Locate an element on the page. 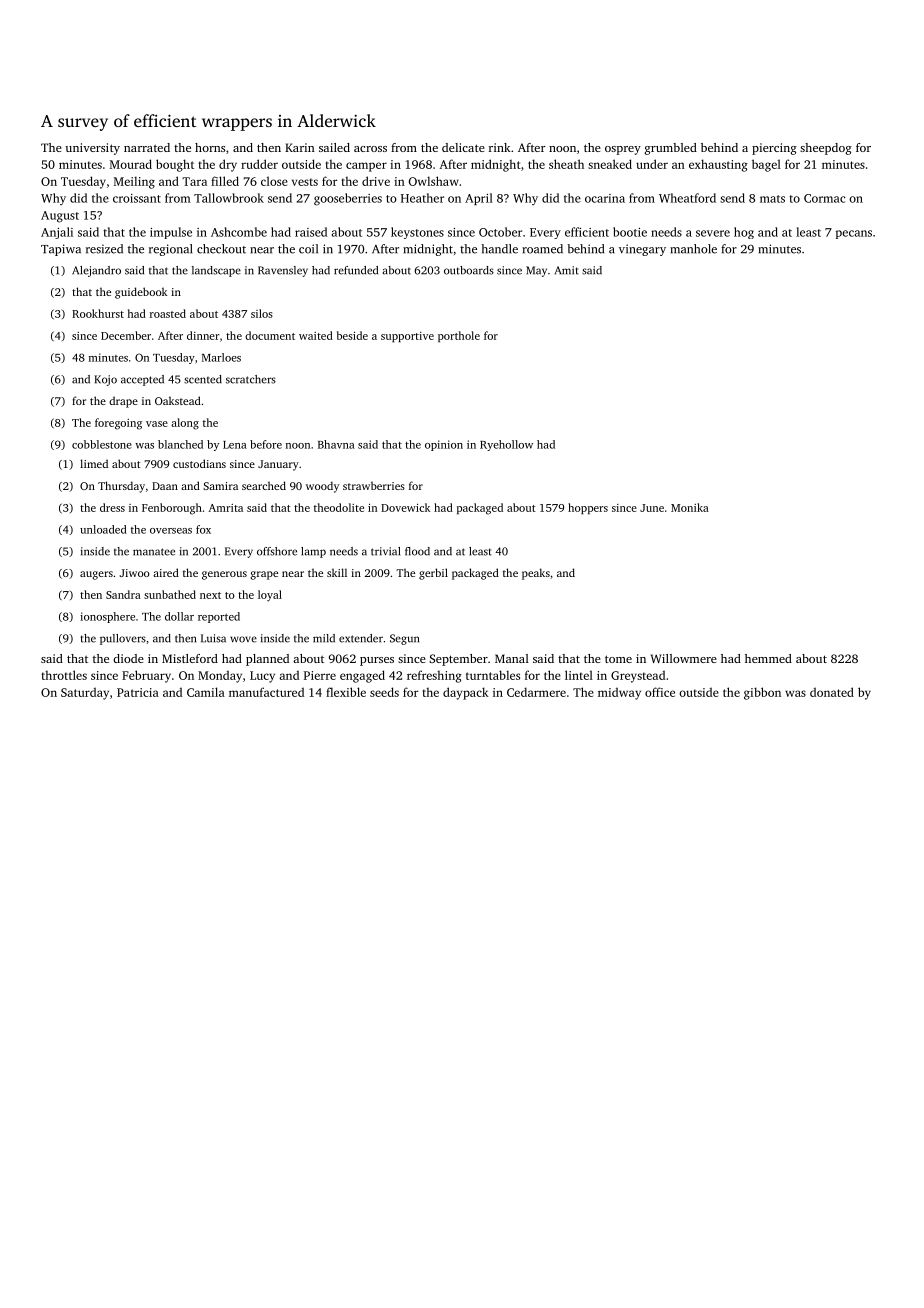 The width and height of the image is (924, 1308). blanched is located at coordinates (180, 444).
